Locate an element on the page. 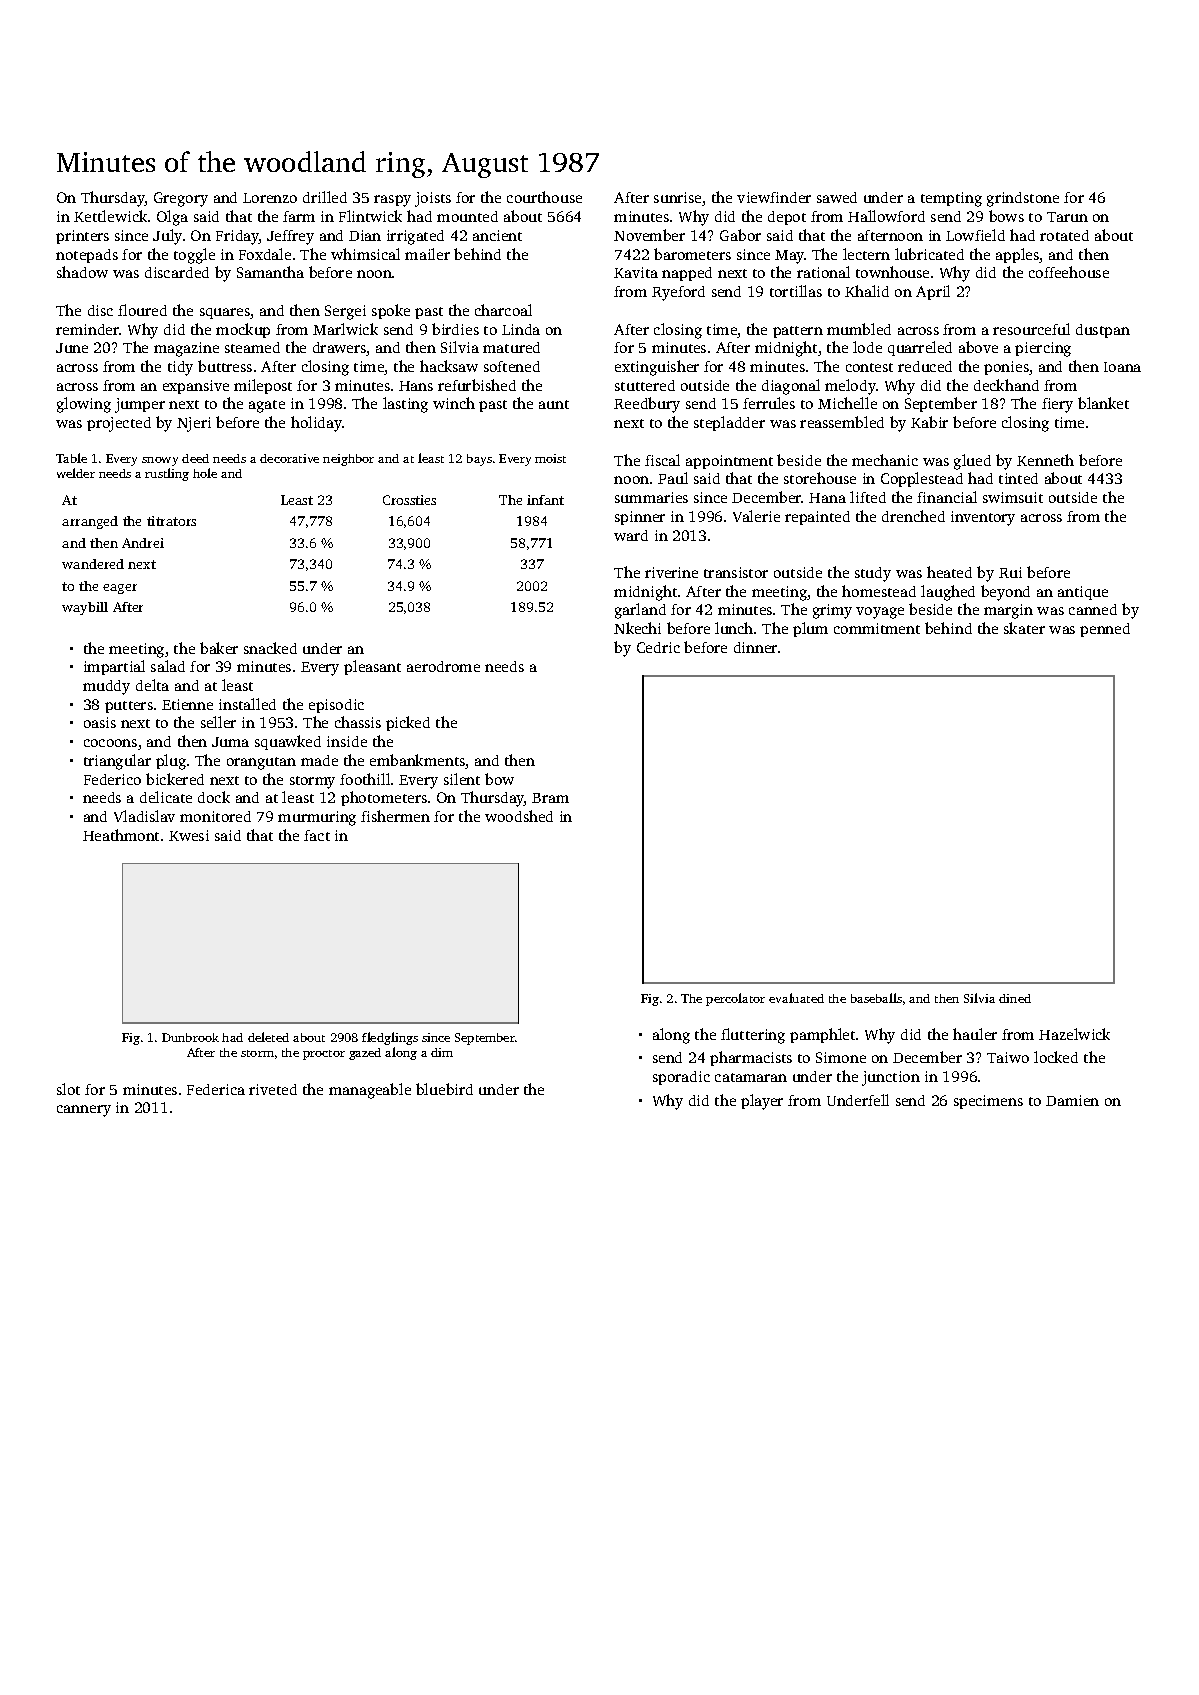  study is located at coordinates (873, 574).
